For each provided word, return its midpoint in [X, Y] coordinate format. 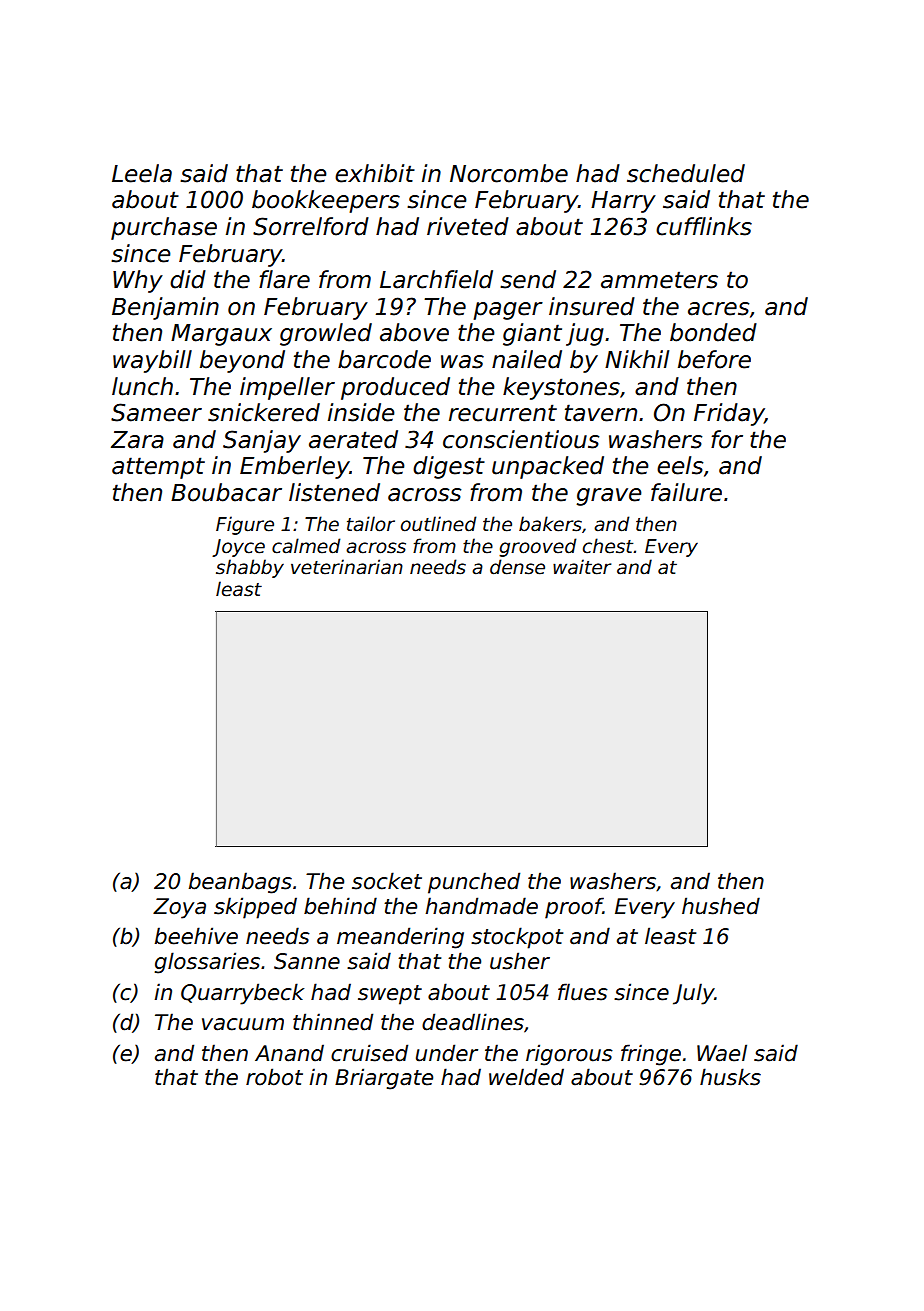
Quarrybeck [242, 994]
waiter [582, 567]
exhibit [375, 173]
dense [517, 567]
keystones [561, 388]
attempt [158, 468]
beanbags [240, 883]
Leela [142, 173]
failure [686, 492]
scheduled [686, 173]
